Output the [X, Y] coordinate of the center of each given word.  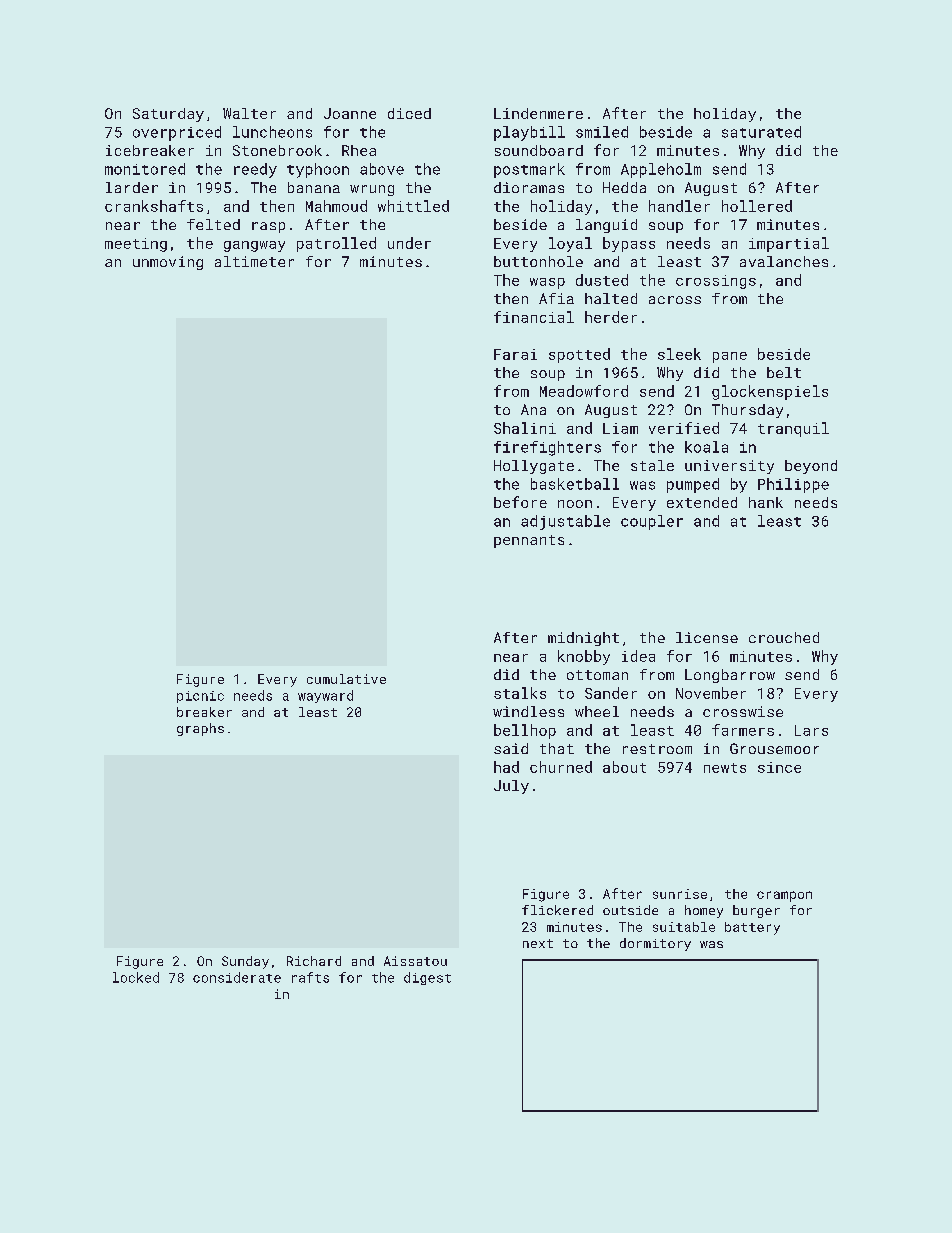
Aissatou [415, 961]
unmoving [168, 263]
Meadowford [584, 391]
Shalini [525, 428]
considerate [237, 977]
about [624, 767]
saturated [761, 132]
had [506, 767]
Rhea [359, 150]
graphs [200, 729]
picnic [200, 697]
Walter [249, 113]
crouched [784, 637]
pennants [529, 541]
